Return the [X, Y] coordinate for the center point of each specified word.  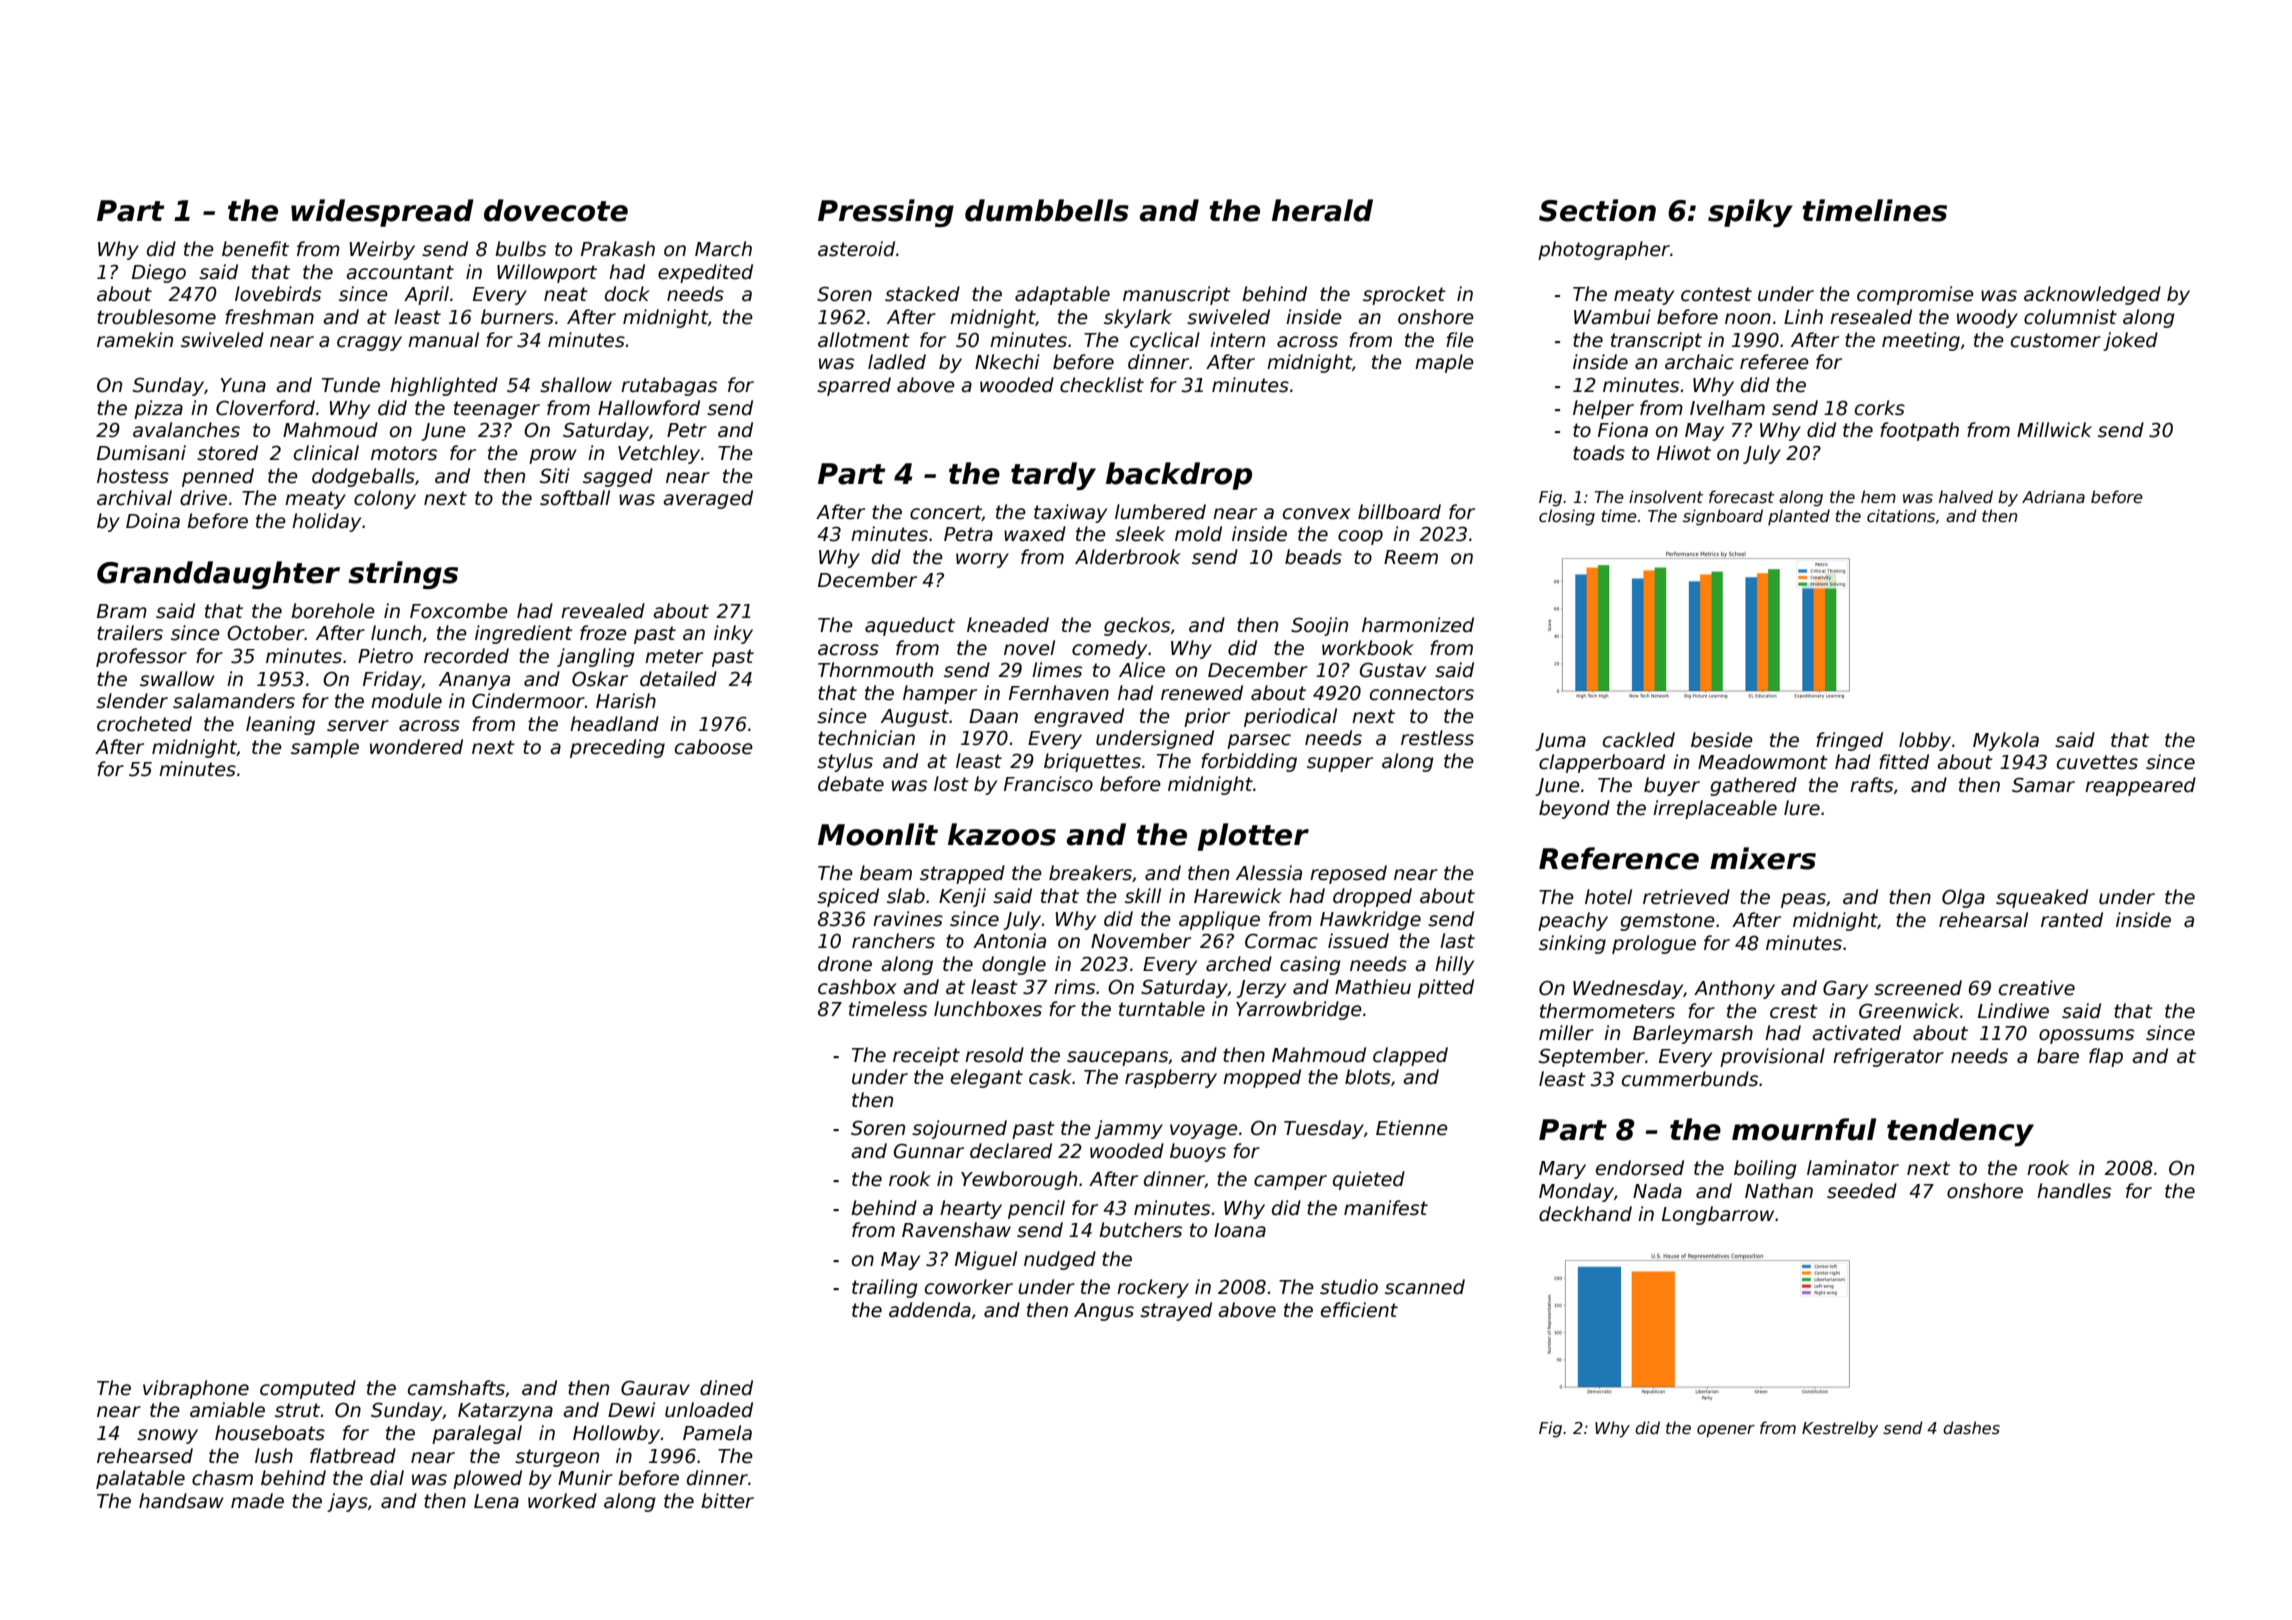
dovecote [556, 210]
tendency [1960, 1132]
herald [1322, 210]
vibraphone [196, 1389]
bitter [727, 1501]
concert [946, 513]
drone [845, 964]
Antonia [1009, 941]
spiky [1750, 213]
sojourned [959, 1129]
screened [1918, 988]
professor [141, 657]
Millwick [2054, 430]
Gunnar [929, 1151]
